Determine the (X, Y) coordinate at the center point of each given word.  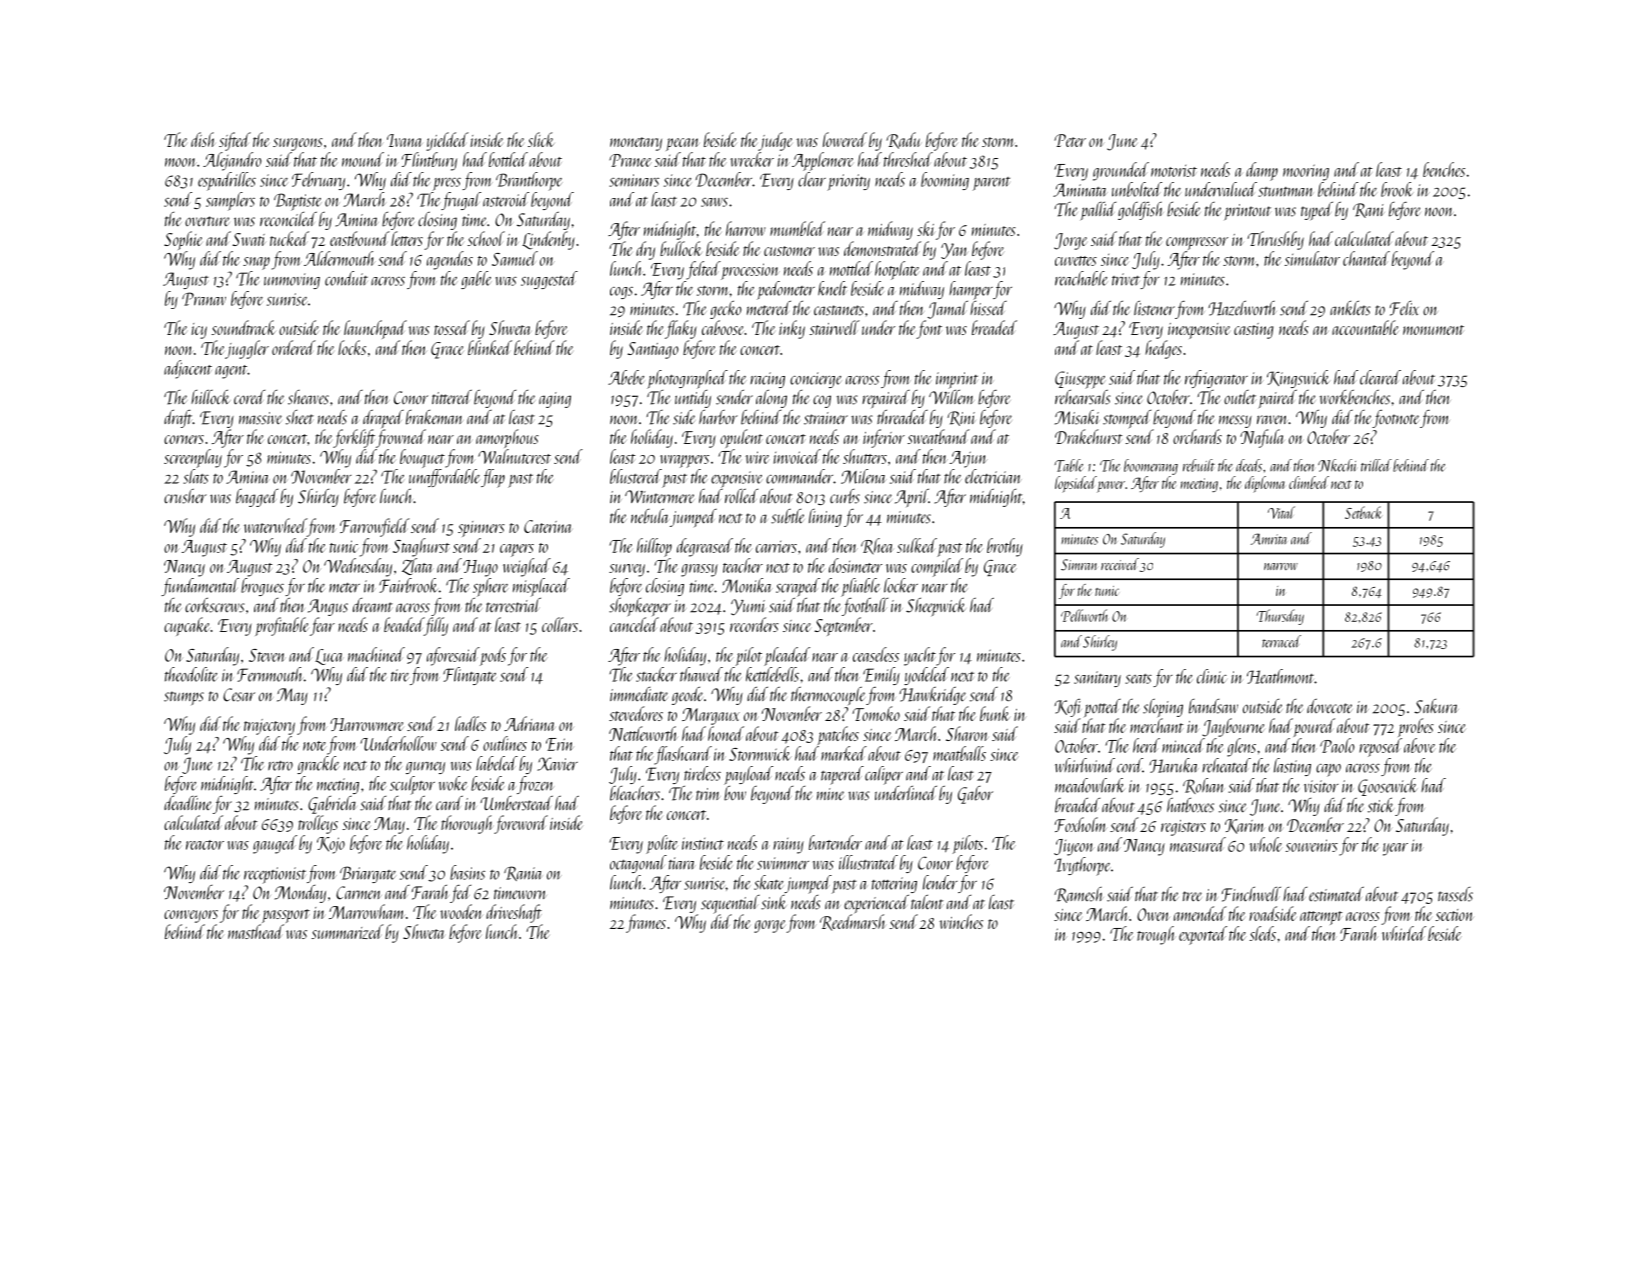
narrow (1281, 566)
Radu (903, 140)
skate (768, 882)
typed (1317, 211)
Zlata (418, 566)
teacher (743, 565)
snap (256, 263)
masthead (256, 931)
